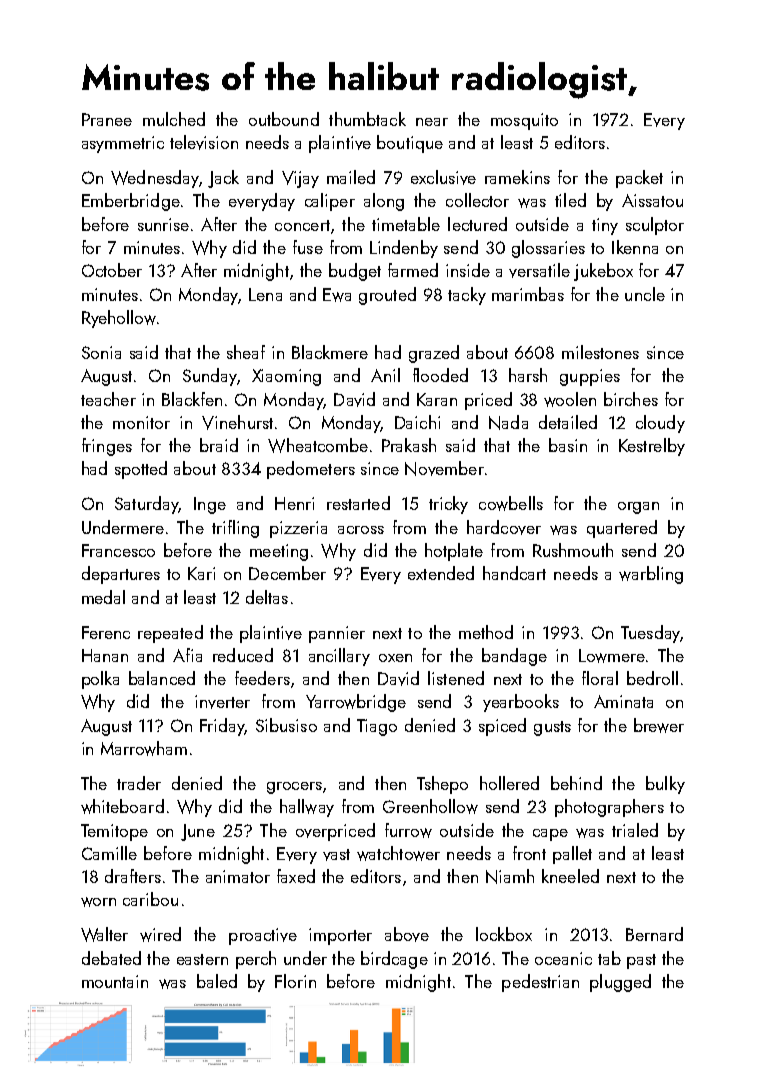 This screenshot has width=765, height=1086. I want to click on mountain, so click(115, 981).
